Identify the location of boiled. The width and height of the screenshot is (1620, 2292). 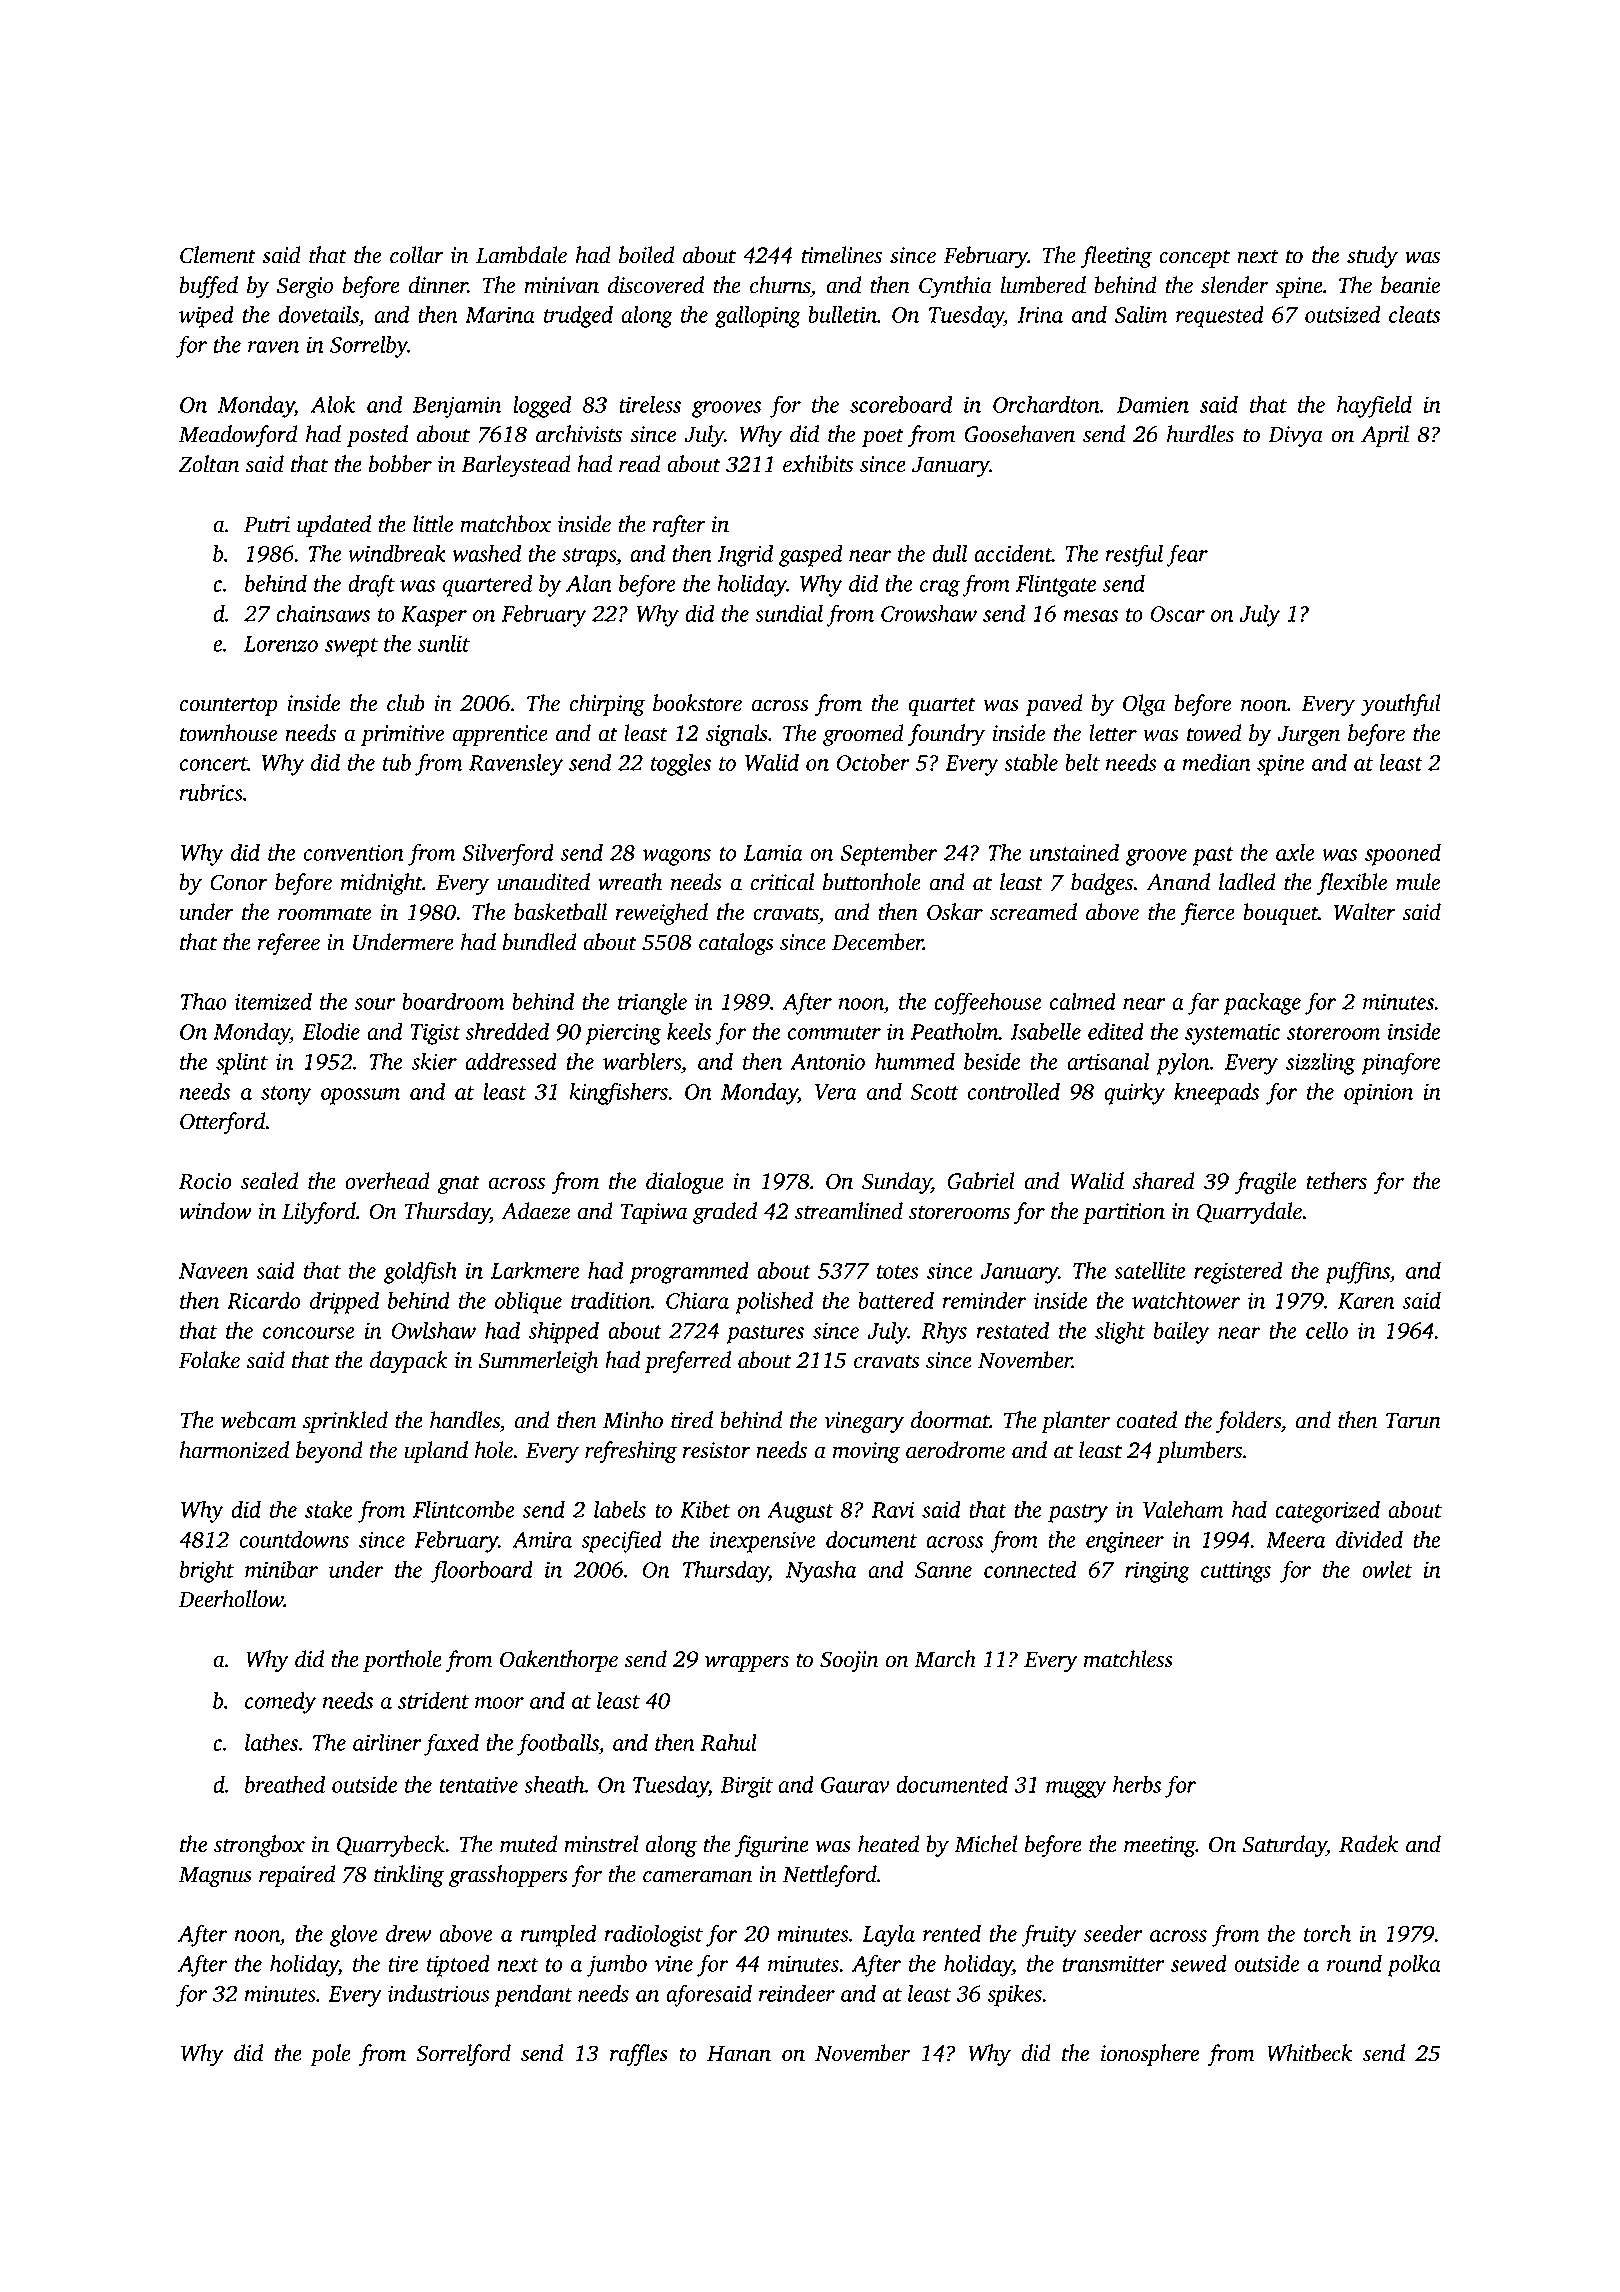
(646, 255).
